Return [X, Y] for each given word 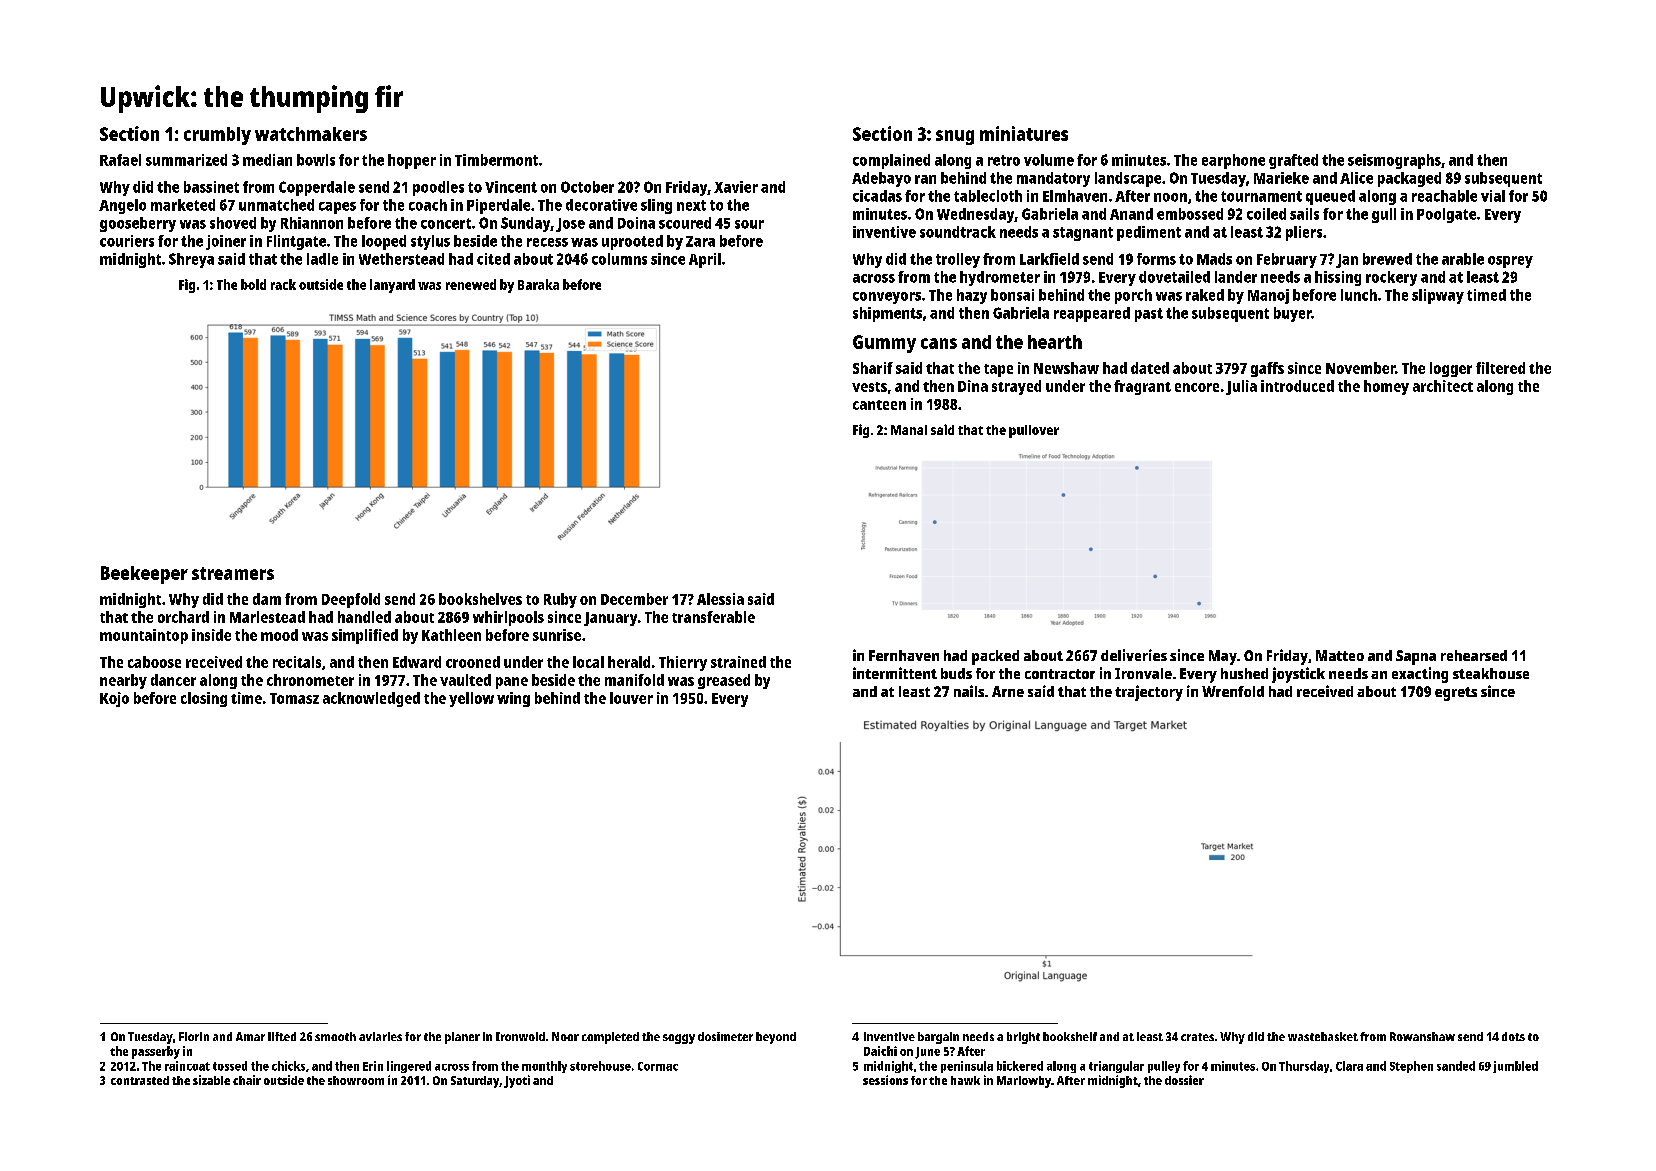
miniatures [1024, 133]
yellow [471, 699]
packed [995, 657]
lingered [409, 1067]
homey [1386, 387]
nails [969, 691]
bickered [1020, 1066]
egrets [1456, 694]
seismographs [1394, 161]
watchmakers [311, 134]
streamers [233, 573]
